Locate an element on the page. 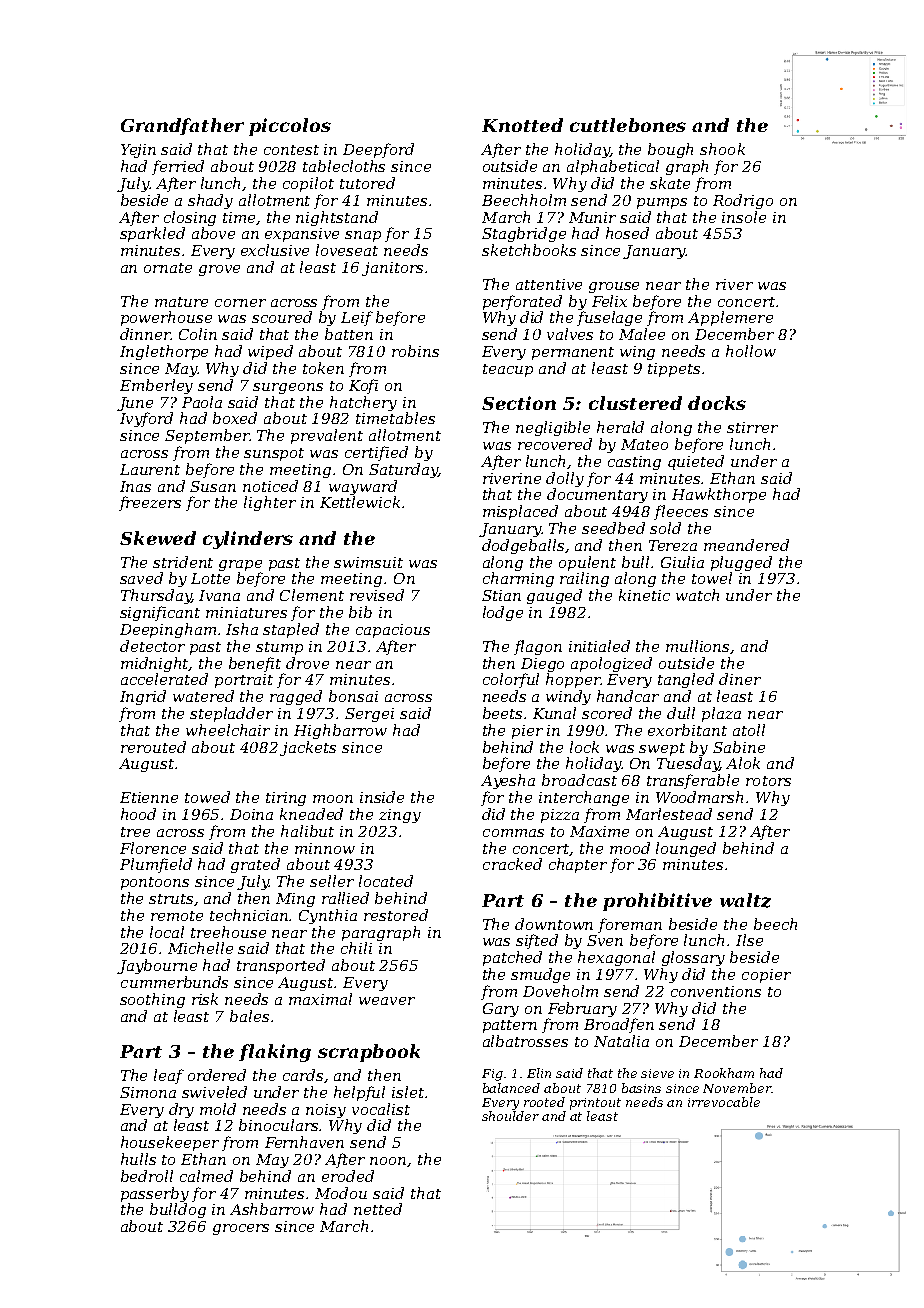 The image size is (924, 1308). railing is located at coordinates (584, 579).
